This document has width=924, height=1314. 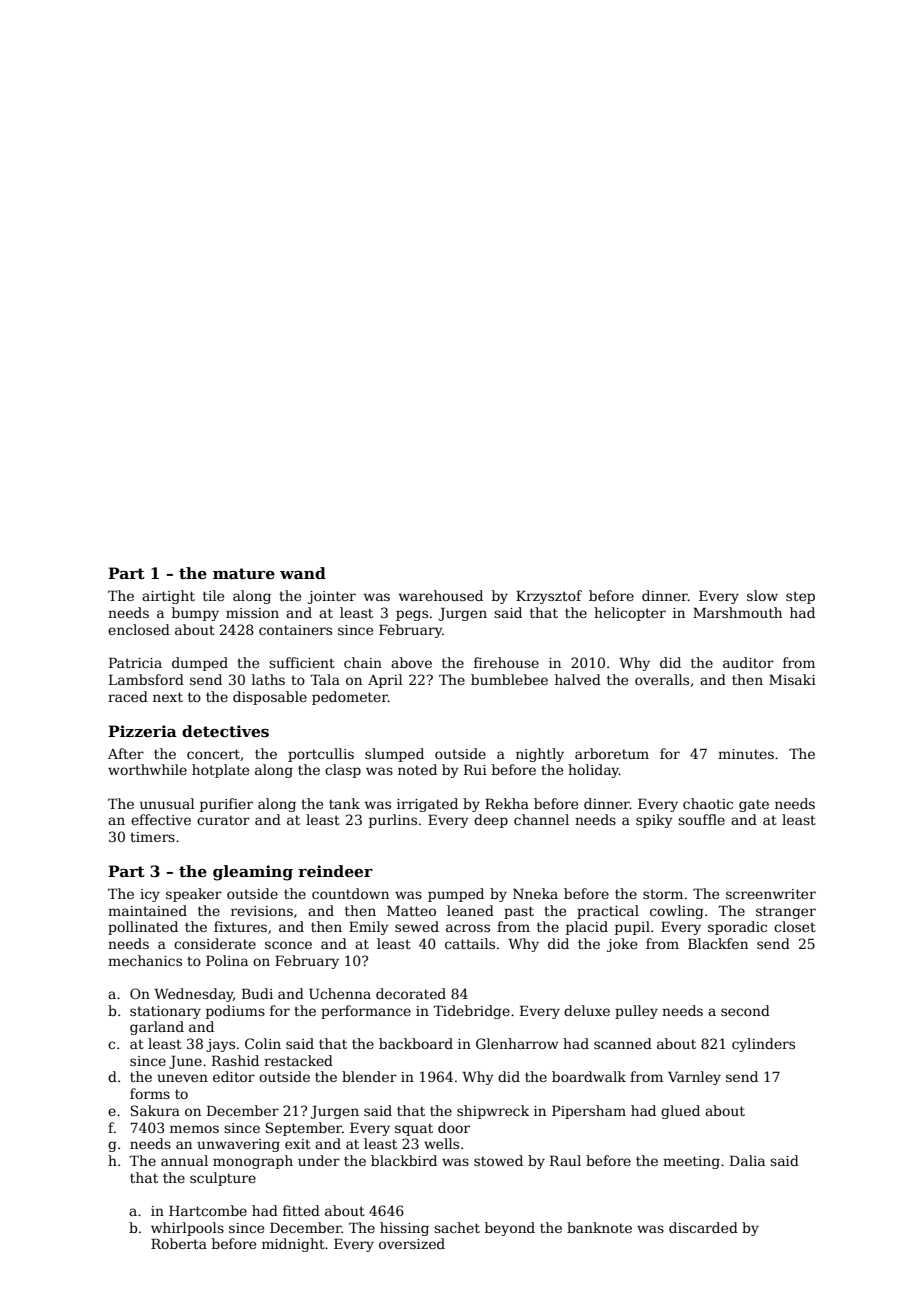 I want to click on step, so click(x=800, y=597).
